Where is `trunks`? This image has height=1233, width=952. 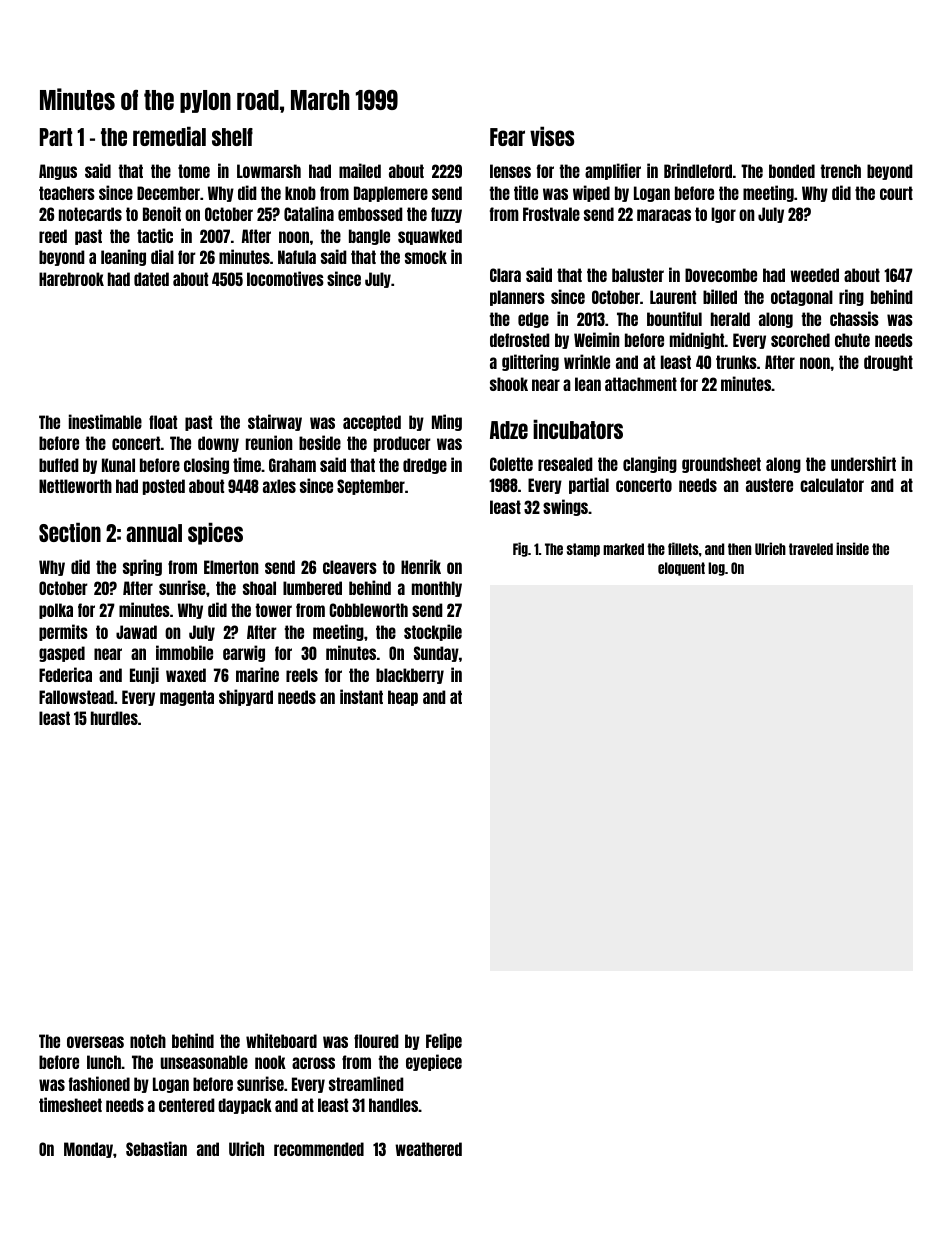
trunks is located at coordinates (736, 362).
